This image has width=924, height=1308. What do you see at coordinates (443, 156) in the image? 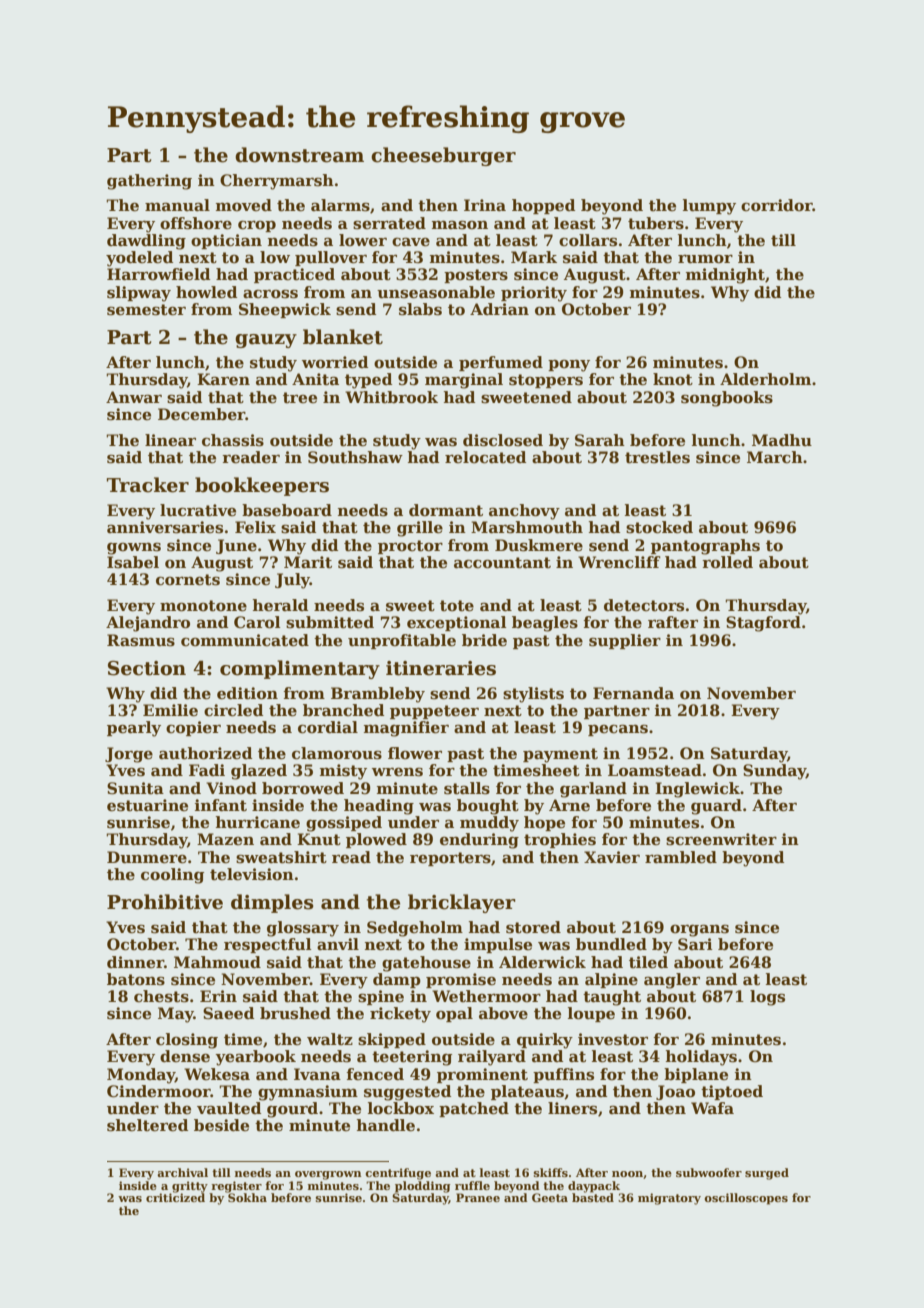
I see `cheeseburger` at bounding box center [443, 156].
